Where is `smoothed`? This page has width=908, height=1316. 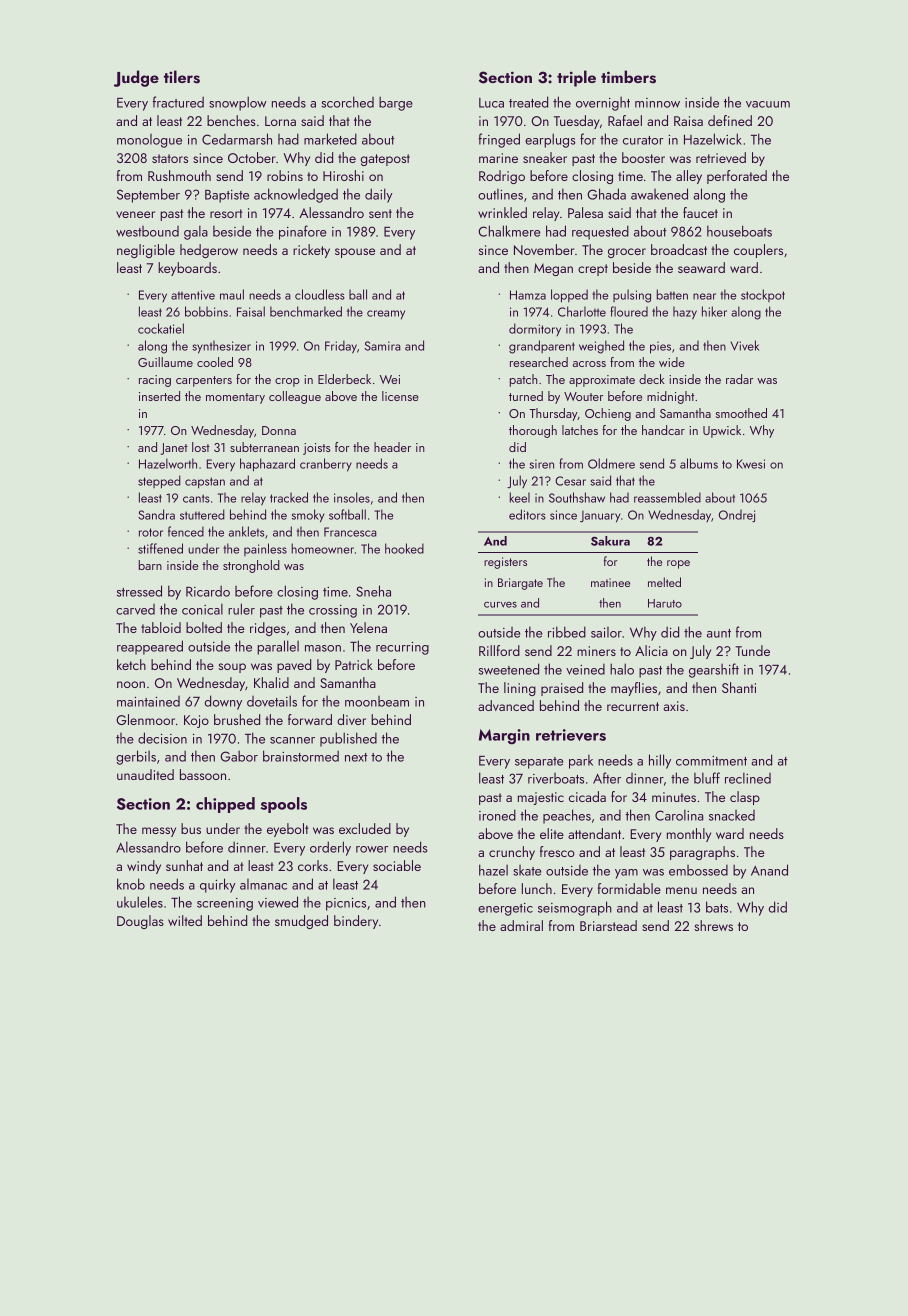
smoothed is located at coordinates (741, 413).
